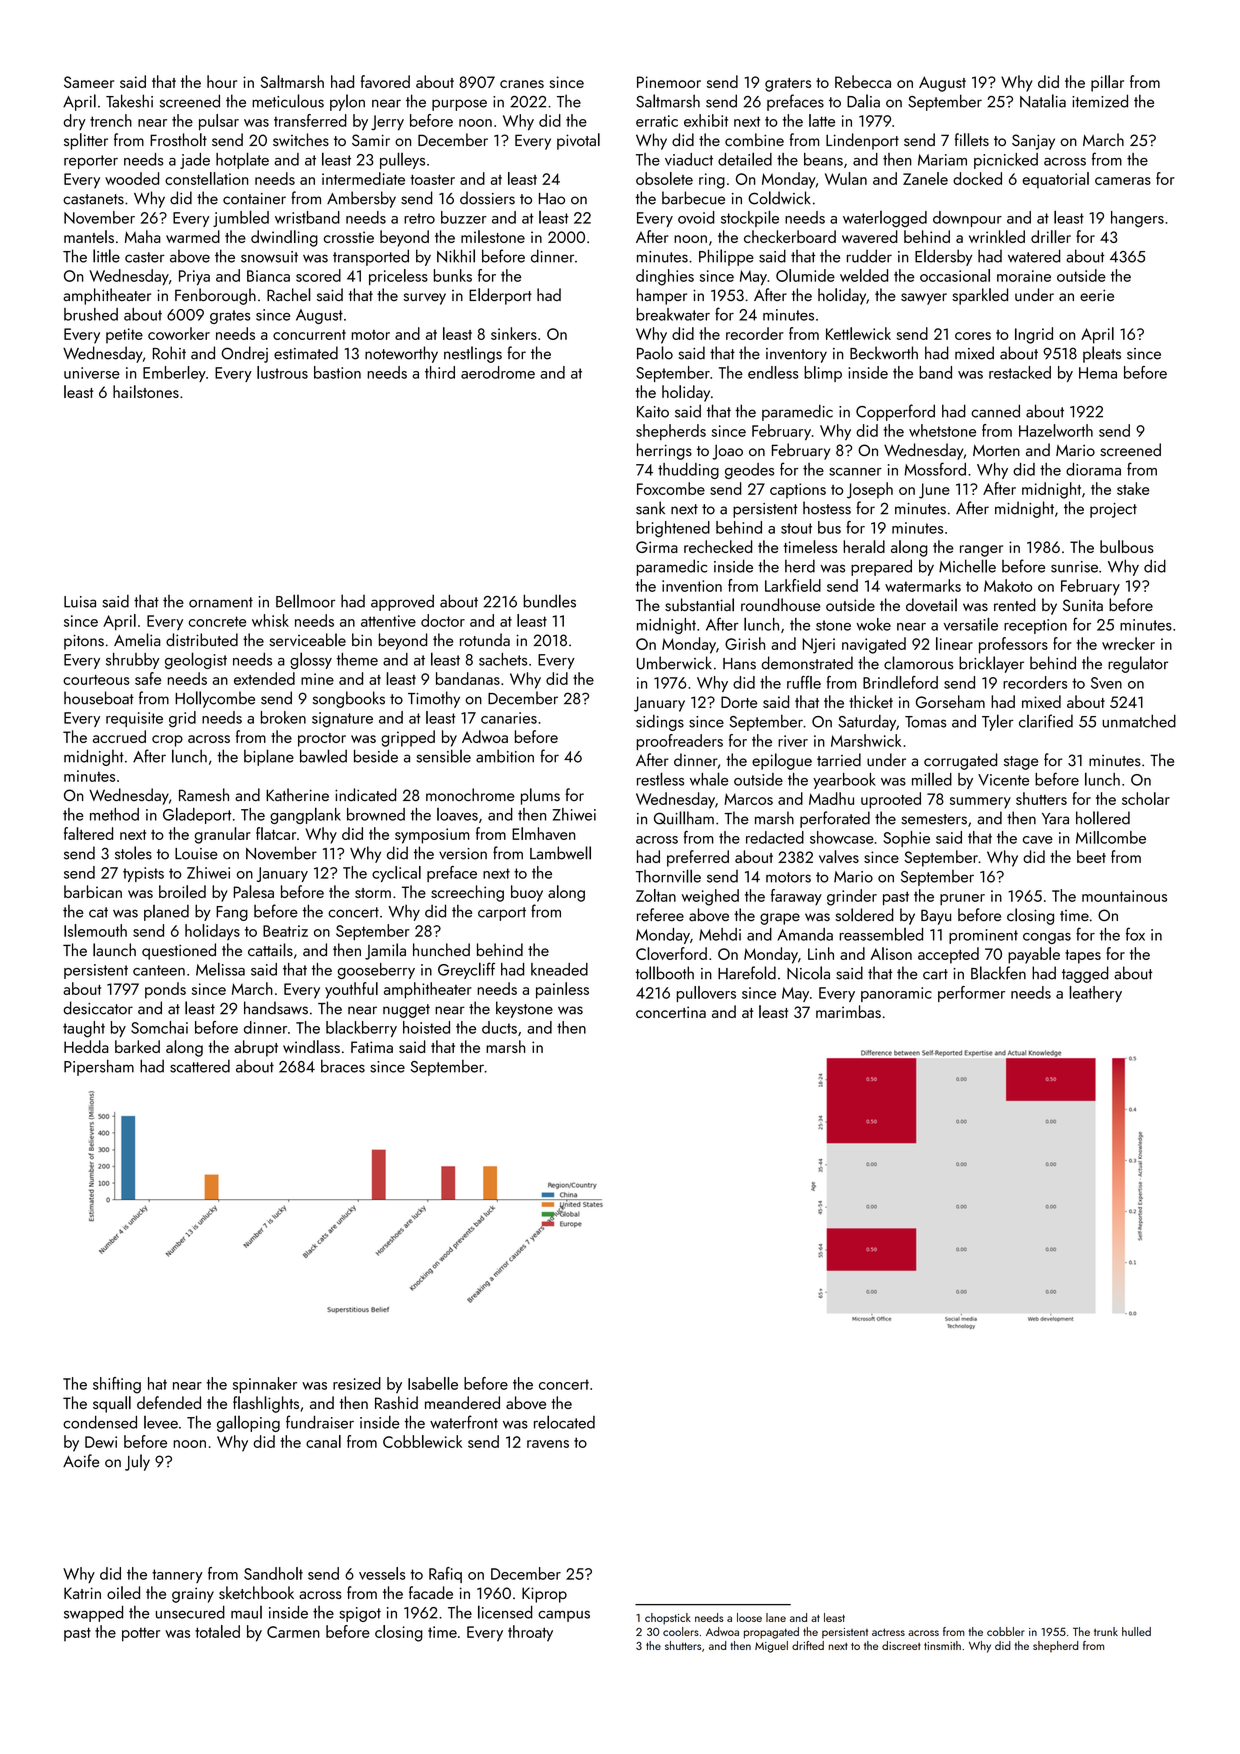 The image size is (1240, 1754). What do you see at coordinates (385, 81) in the screenshot?
I see `favored` at bounding box center [385, 81].
